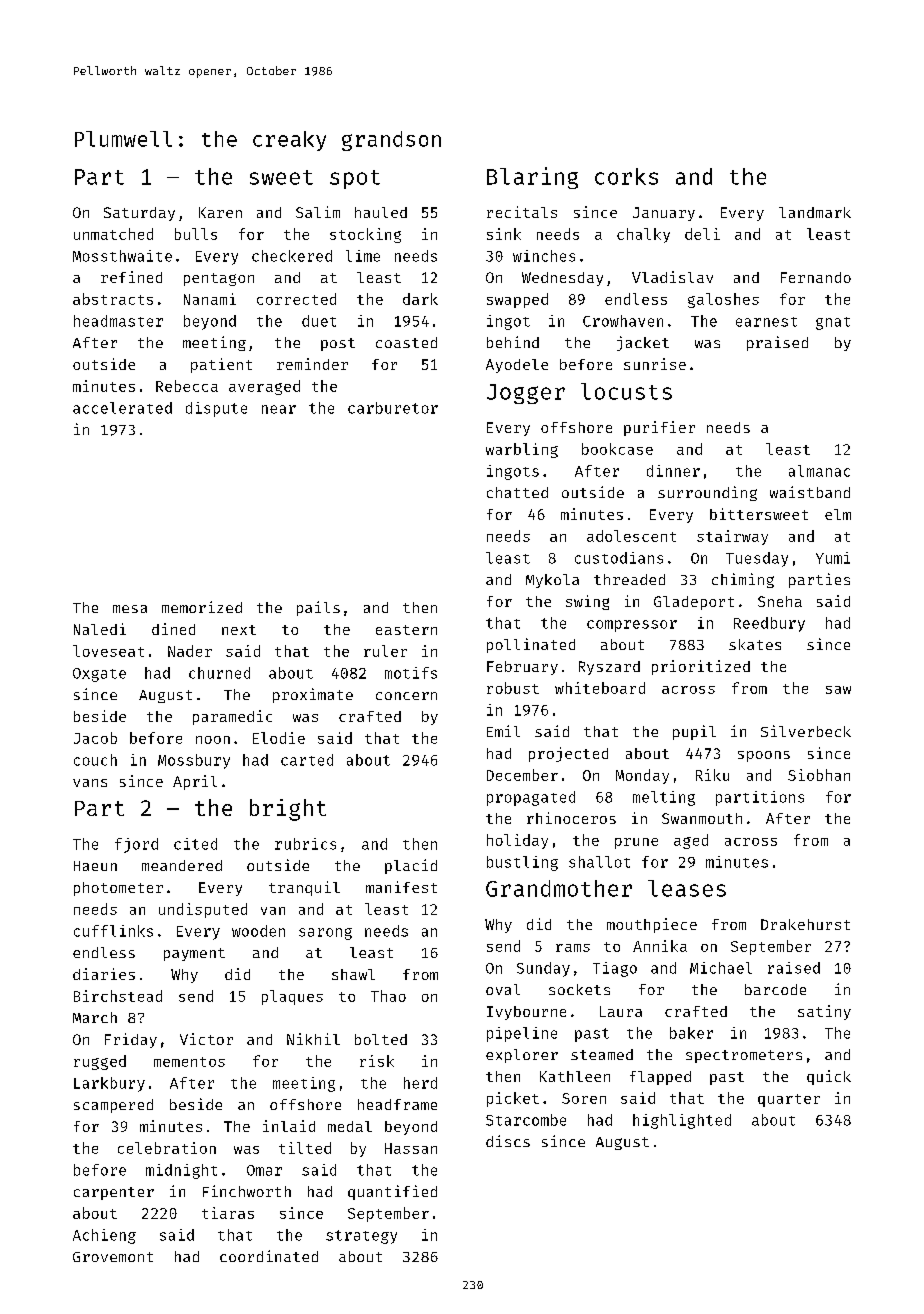 The height and width of the image is (1314, 924). What do you see at coordinates (682, 1121) in the image?
I see `highlighted` at bounding box center [682, 1121].
